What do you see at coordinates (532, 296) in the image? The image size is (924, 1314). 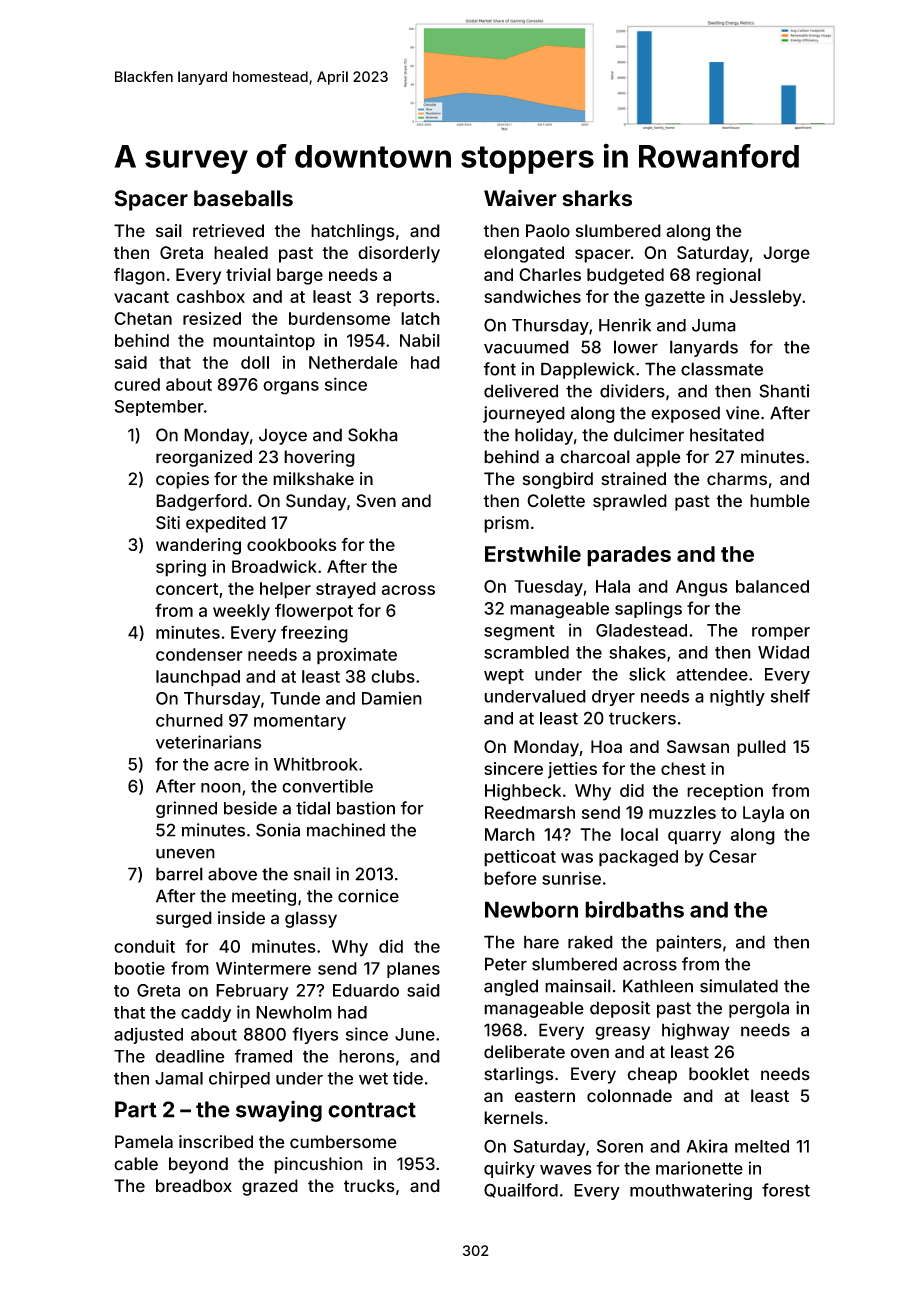 I see `sandwiches` at bounding box center [532, 296].
